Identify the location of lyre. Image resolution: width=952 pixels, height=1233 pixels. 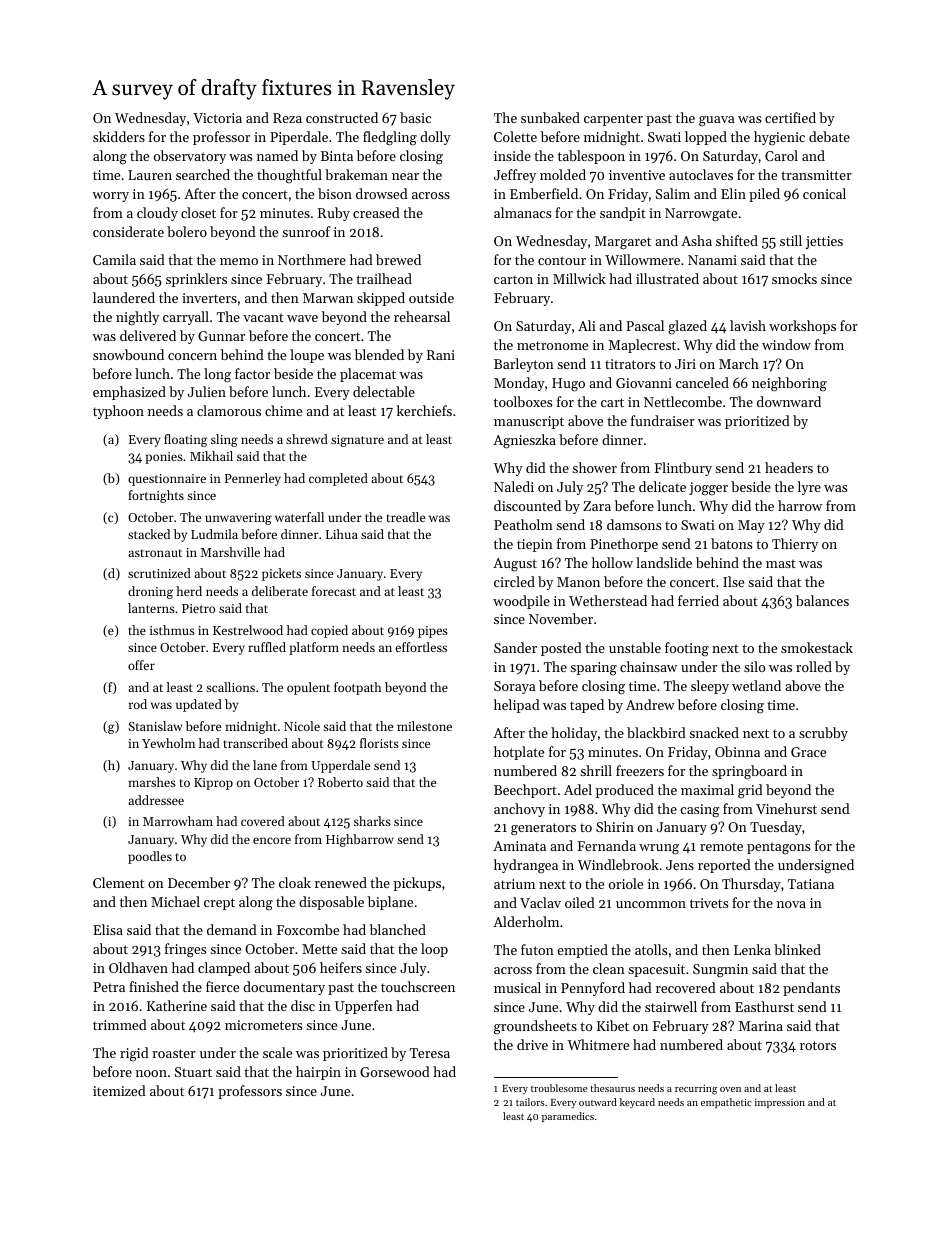
(809, 488).
